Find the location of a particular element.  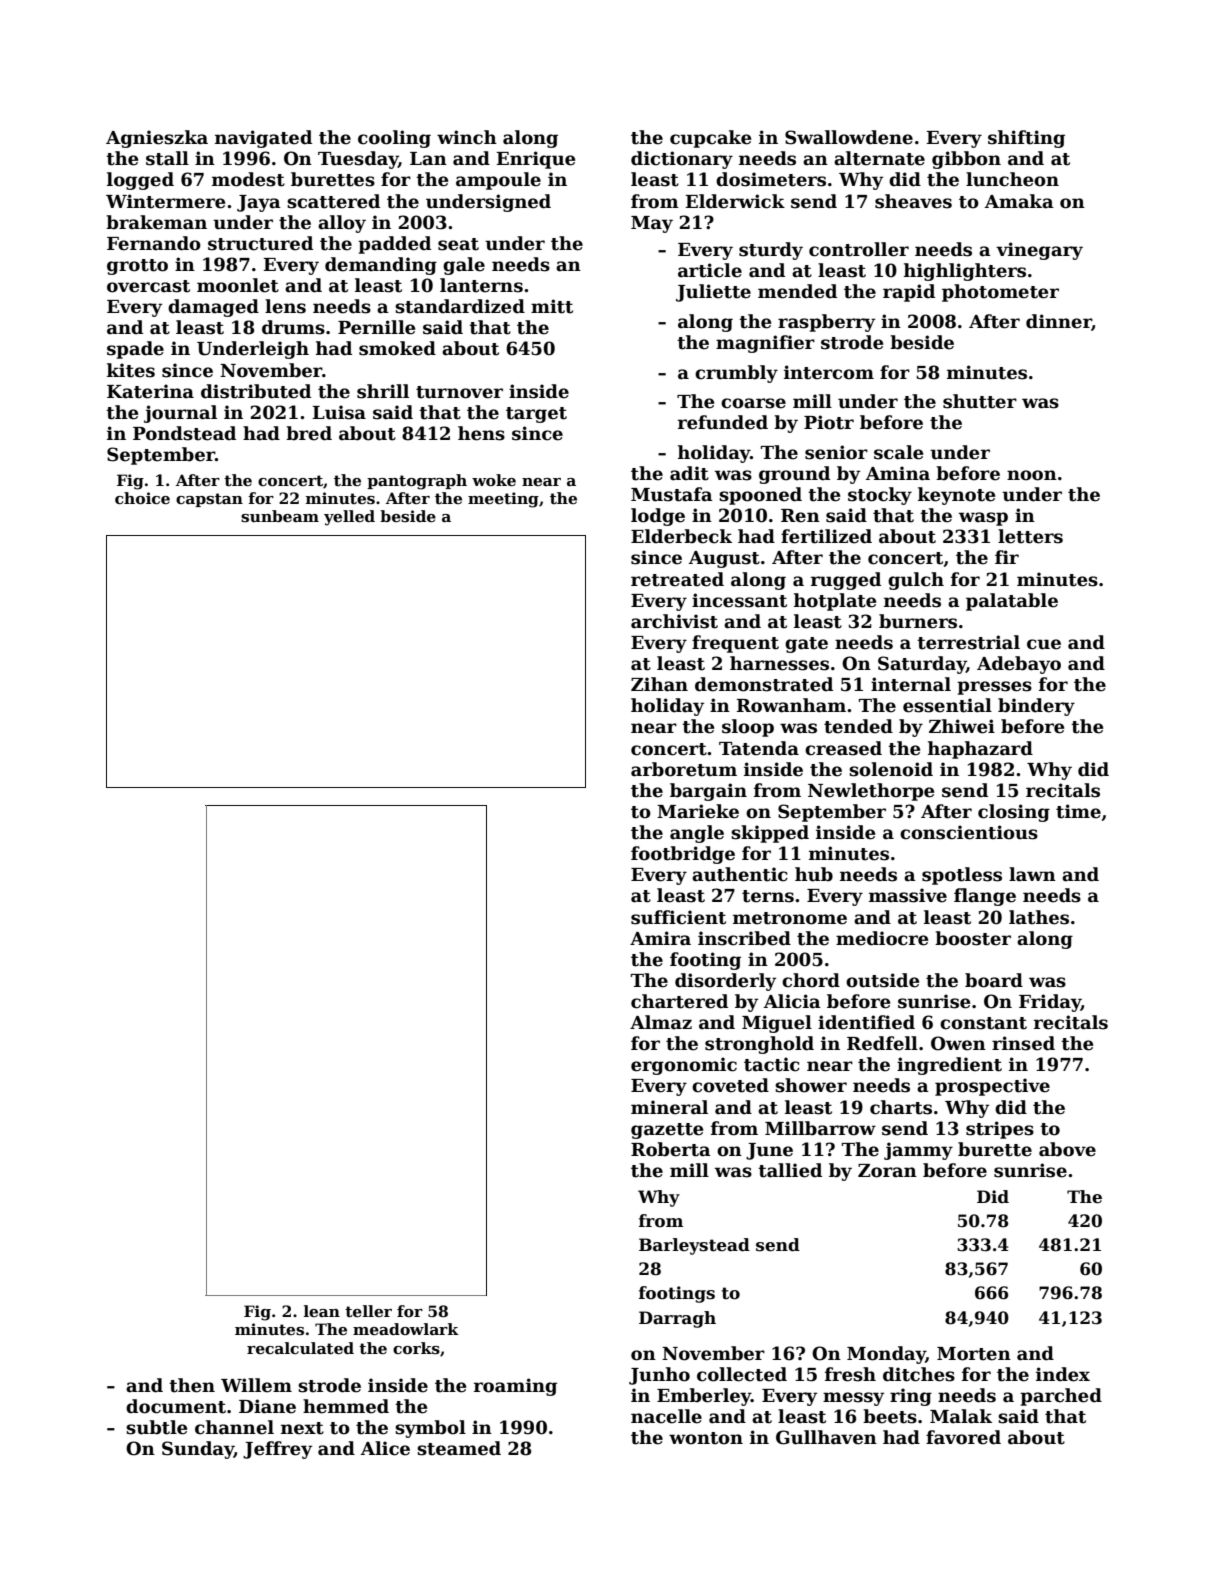

Sunday is located at coordinates (198, 1450).
